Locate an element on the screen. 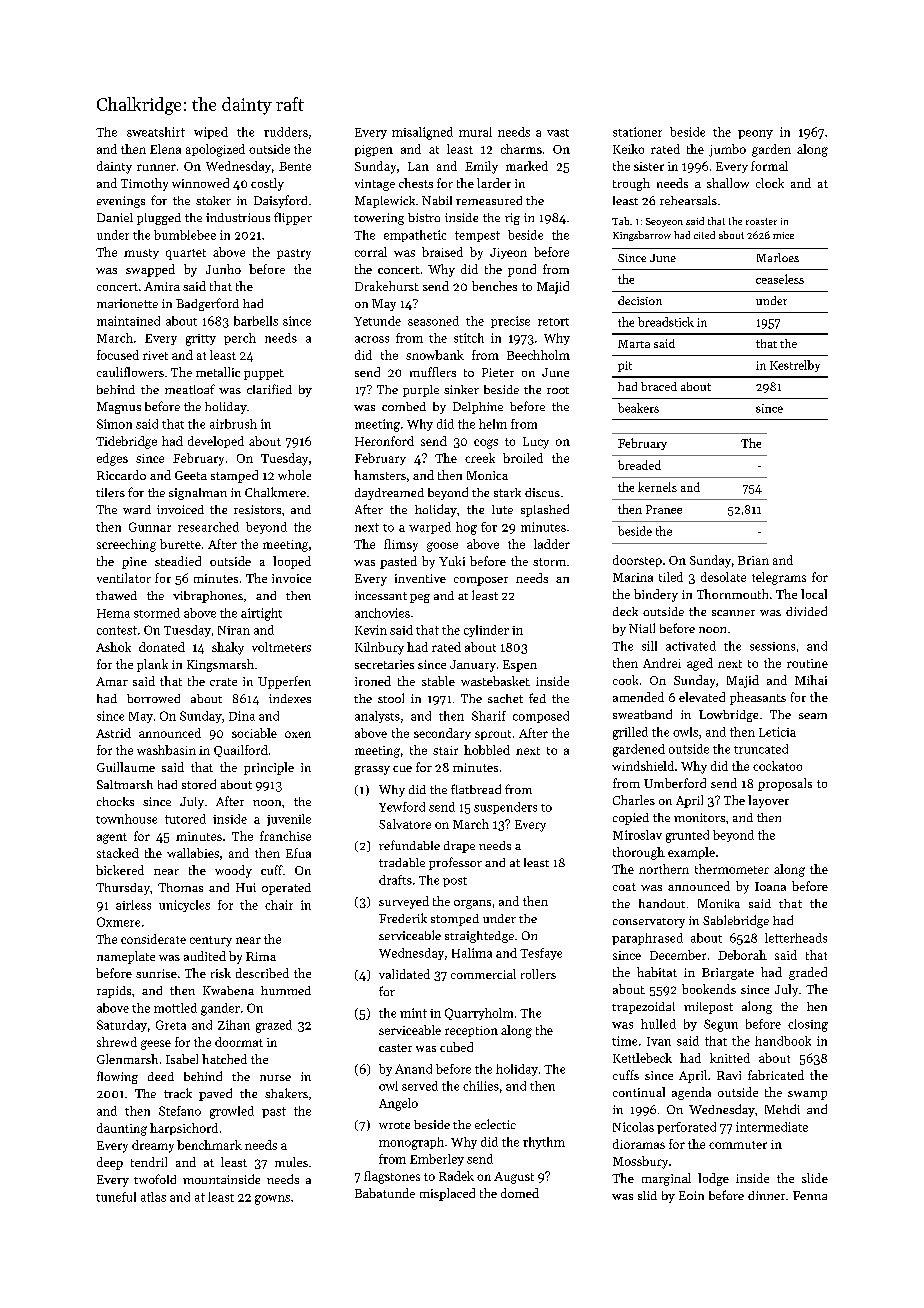  peony is located at coordinates (755, 134).
